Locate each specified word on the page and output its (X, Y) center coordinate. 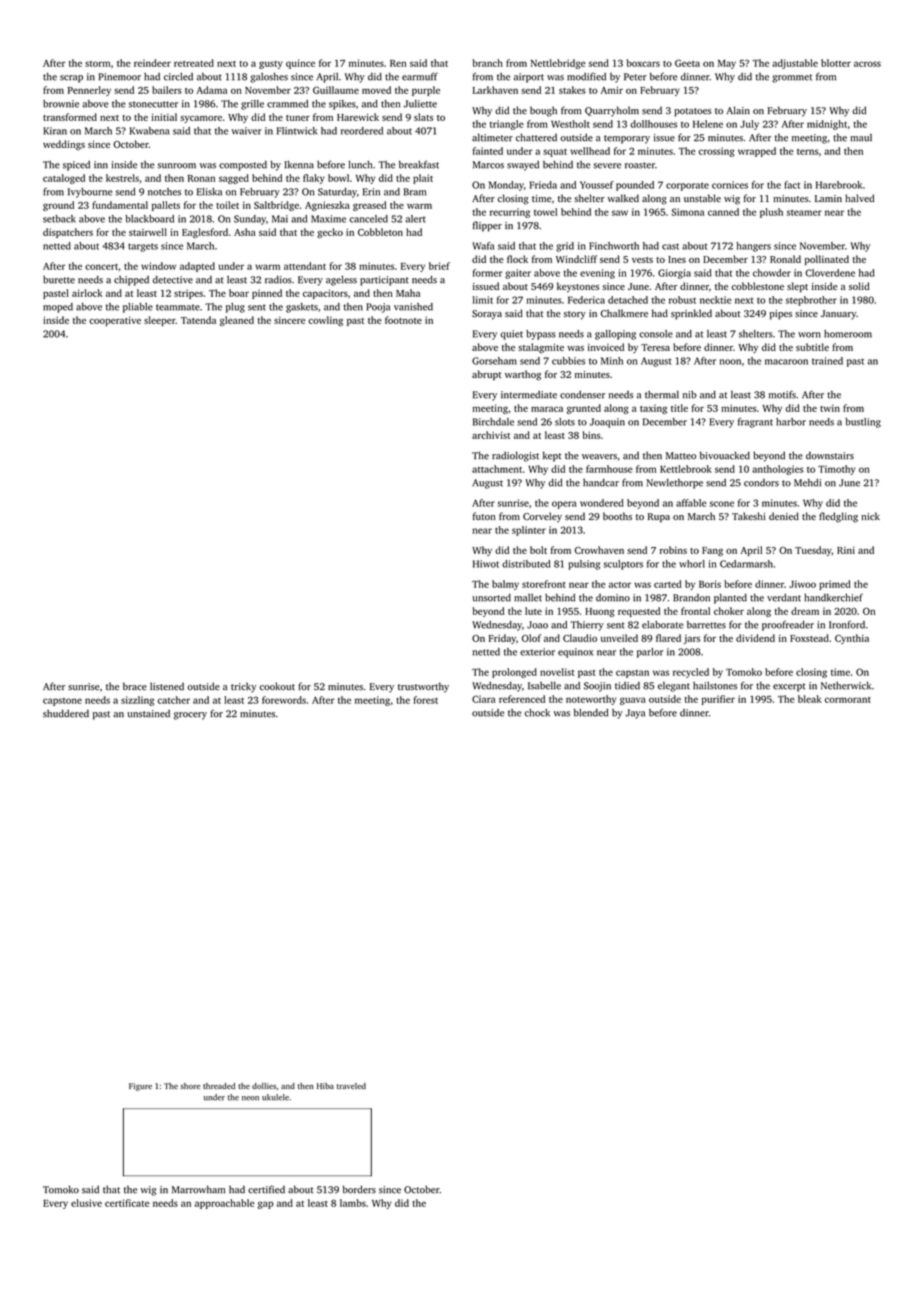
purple (426, 91)
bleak (809, 699)
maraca (547, 409)
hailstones (715, 686)
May (727, 64)
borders (359, 1190)
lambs (353, 1203)
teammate (178, 307)
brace (135, 686)
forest (426, 700)
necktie (715, 300)
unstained (148, 714)
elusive (86, 1203)
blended (591, 713)
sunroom (177, 166)
